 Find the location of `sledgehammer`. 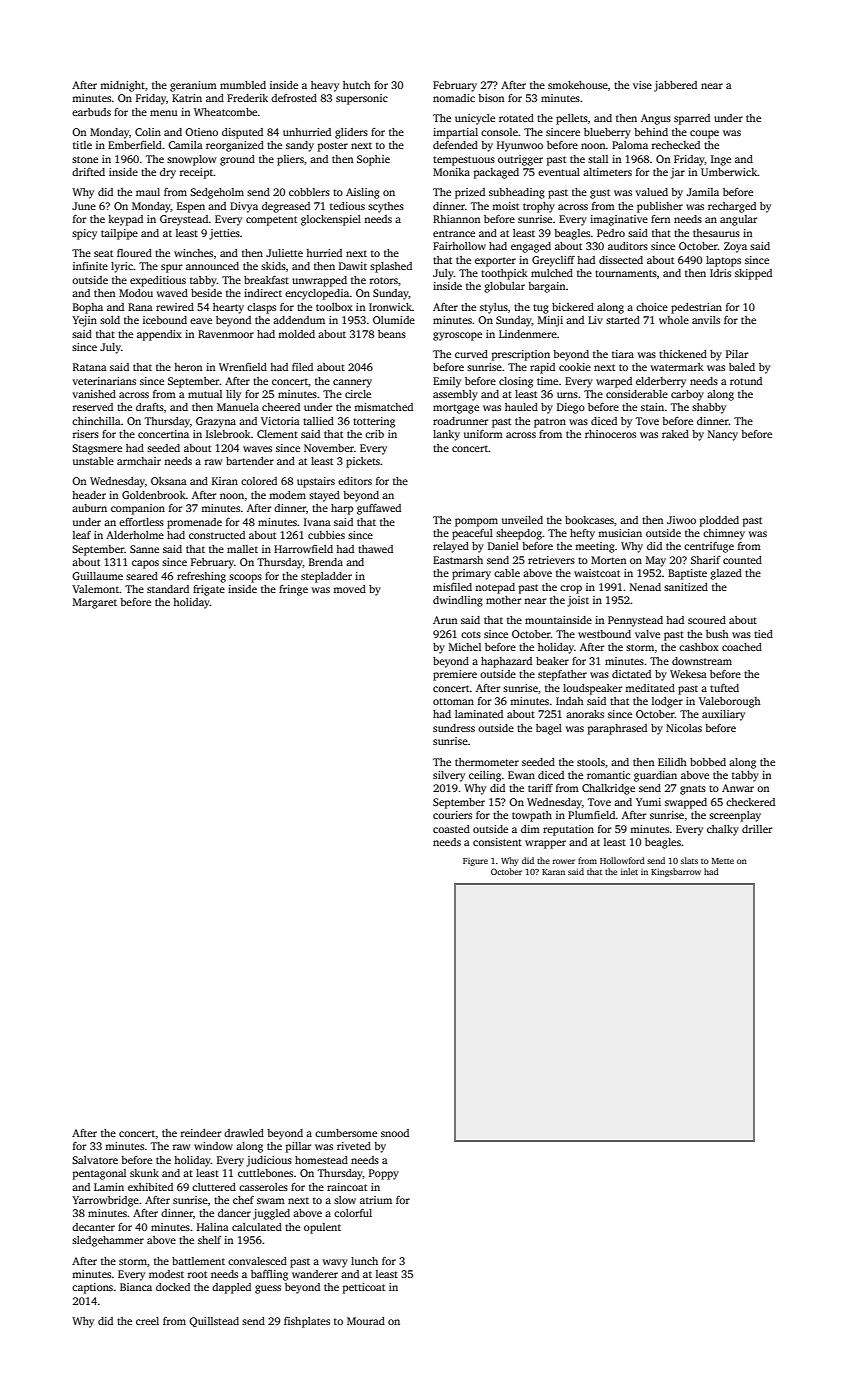

sledgehammer is located at coordinates (108, 1241).
